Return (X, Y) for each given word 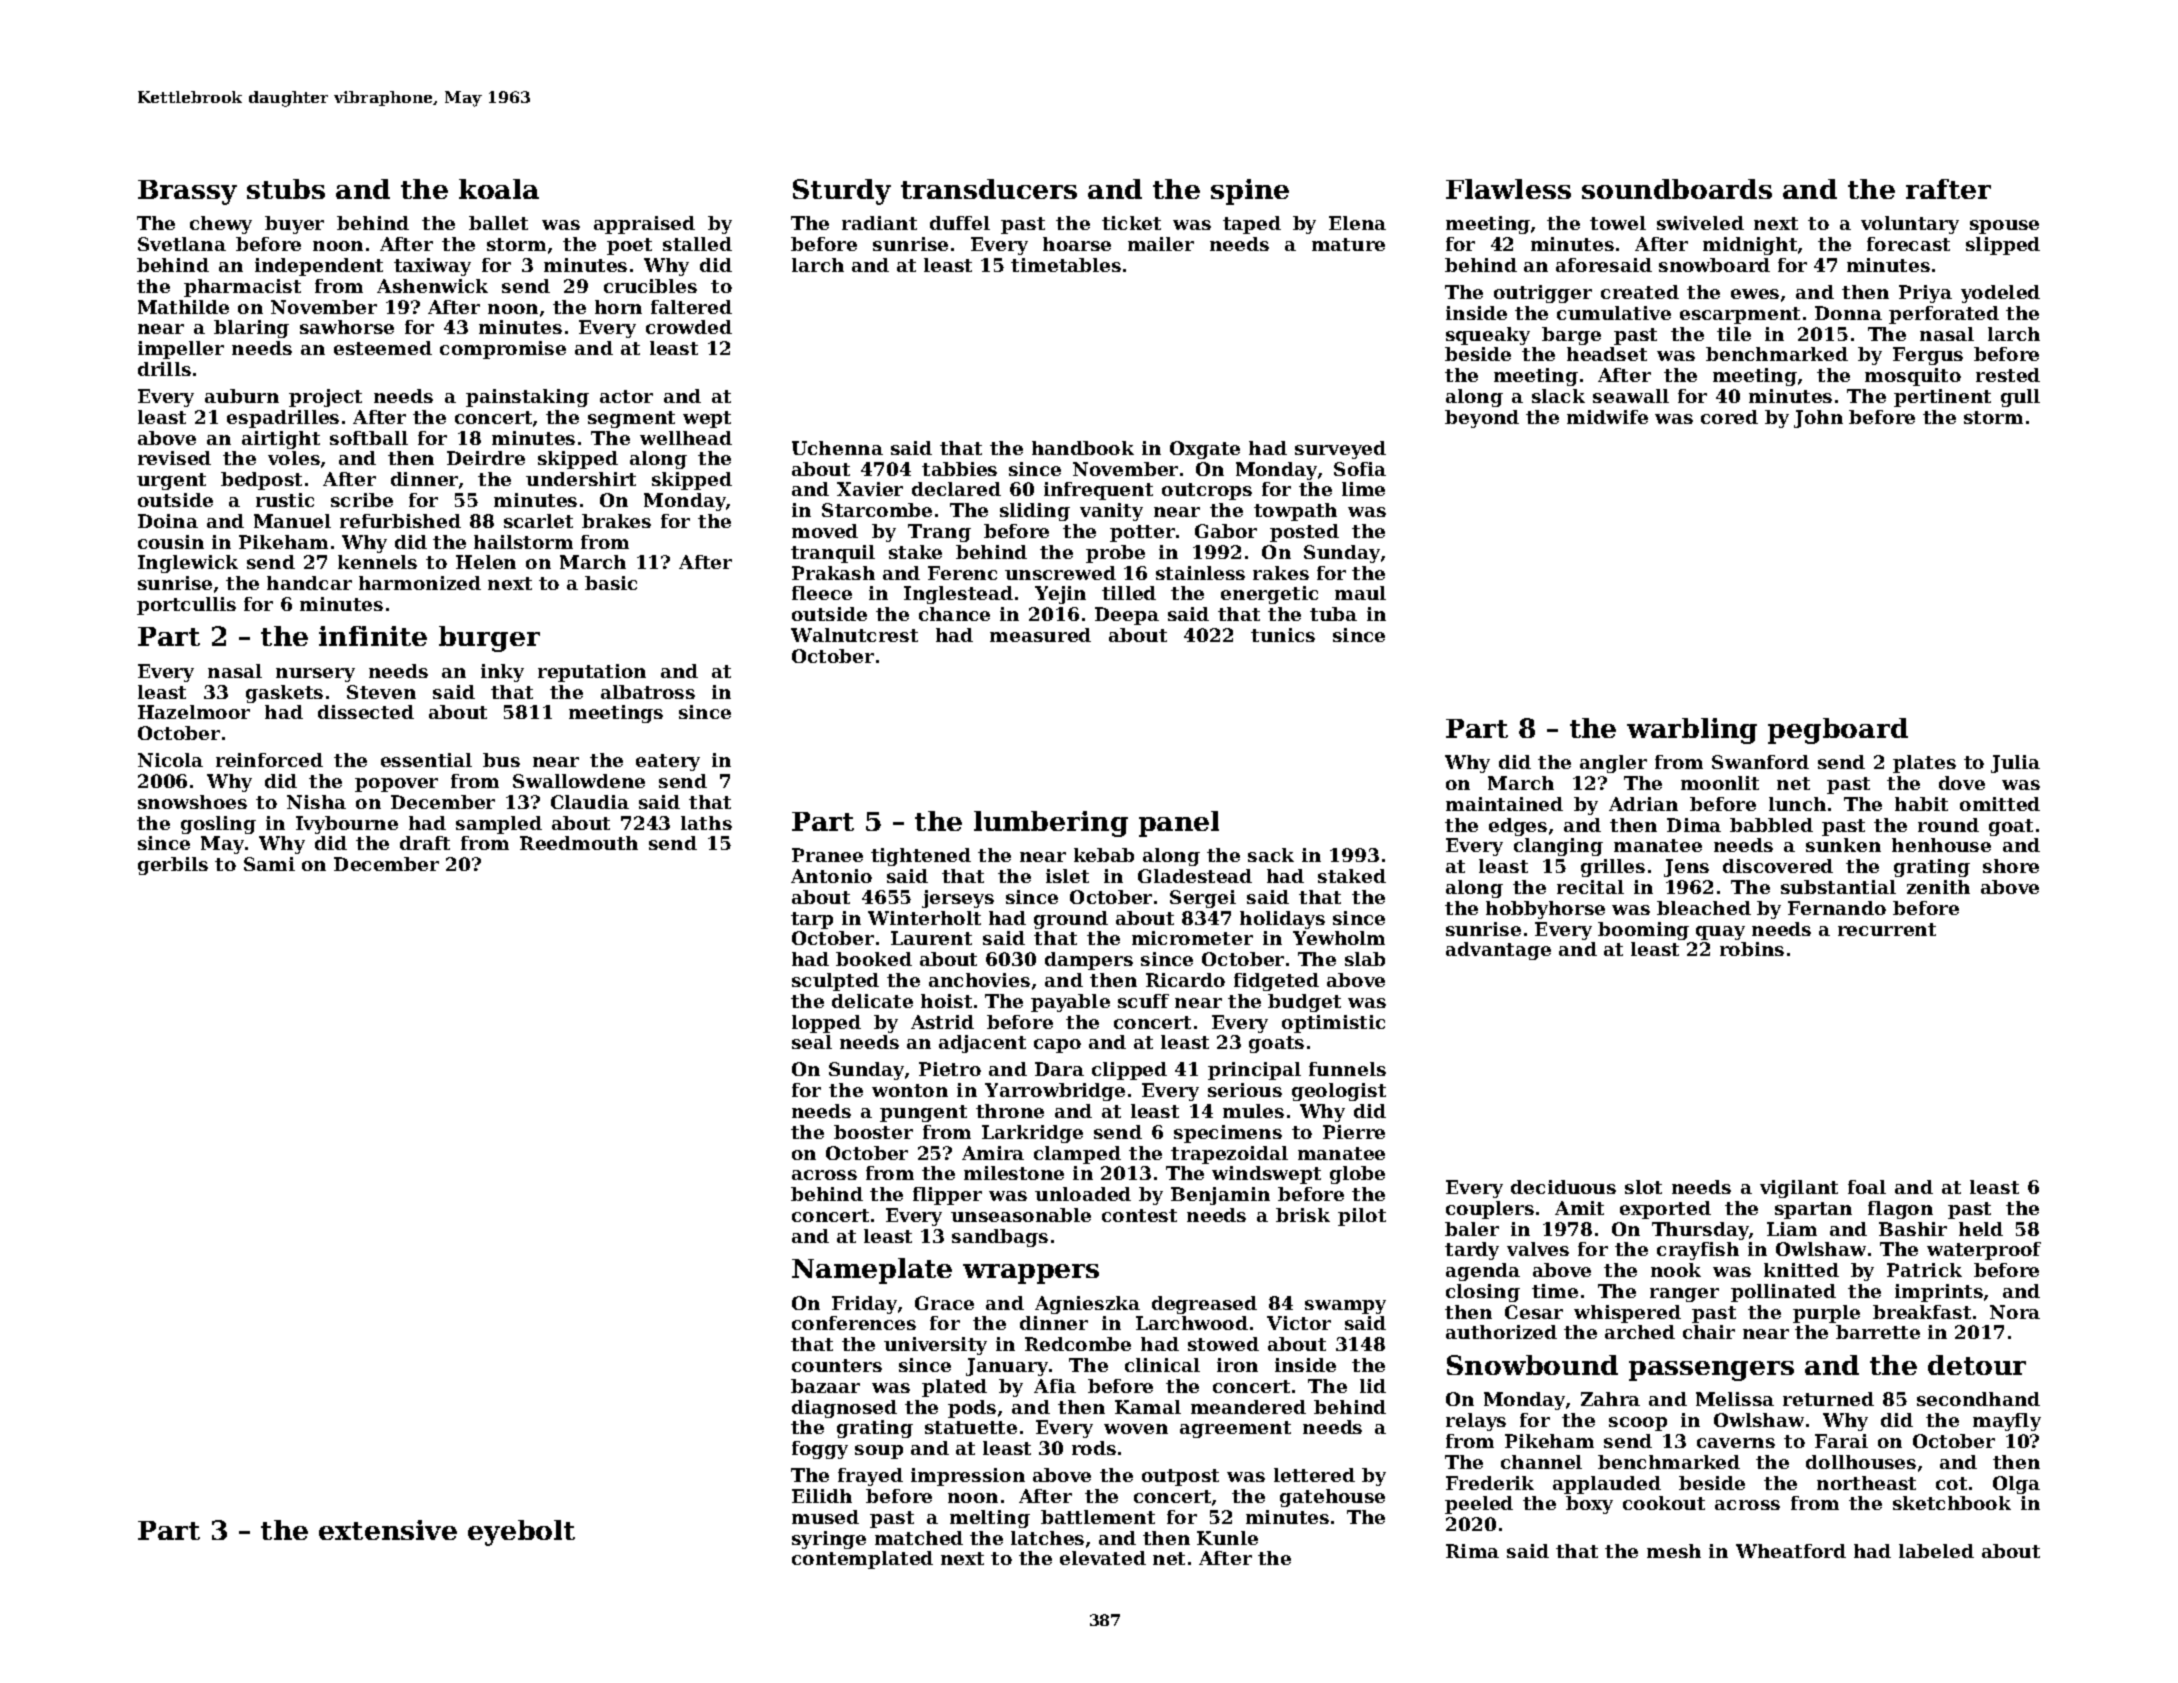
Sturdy (842, 192)
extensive (388, 1530)
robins (1752, 949)
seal (812, 1042)
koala (499, 189)
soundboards (1677, 189)
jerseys (958, 899)
